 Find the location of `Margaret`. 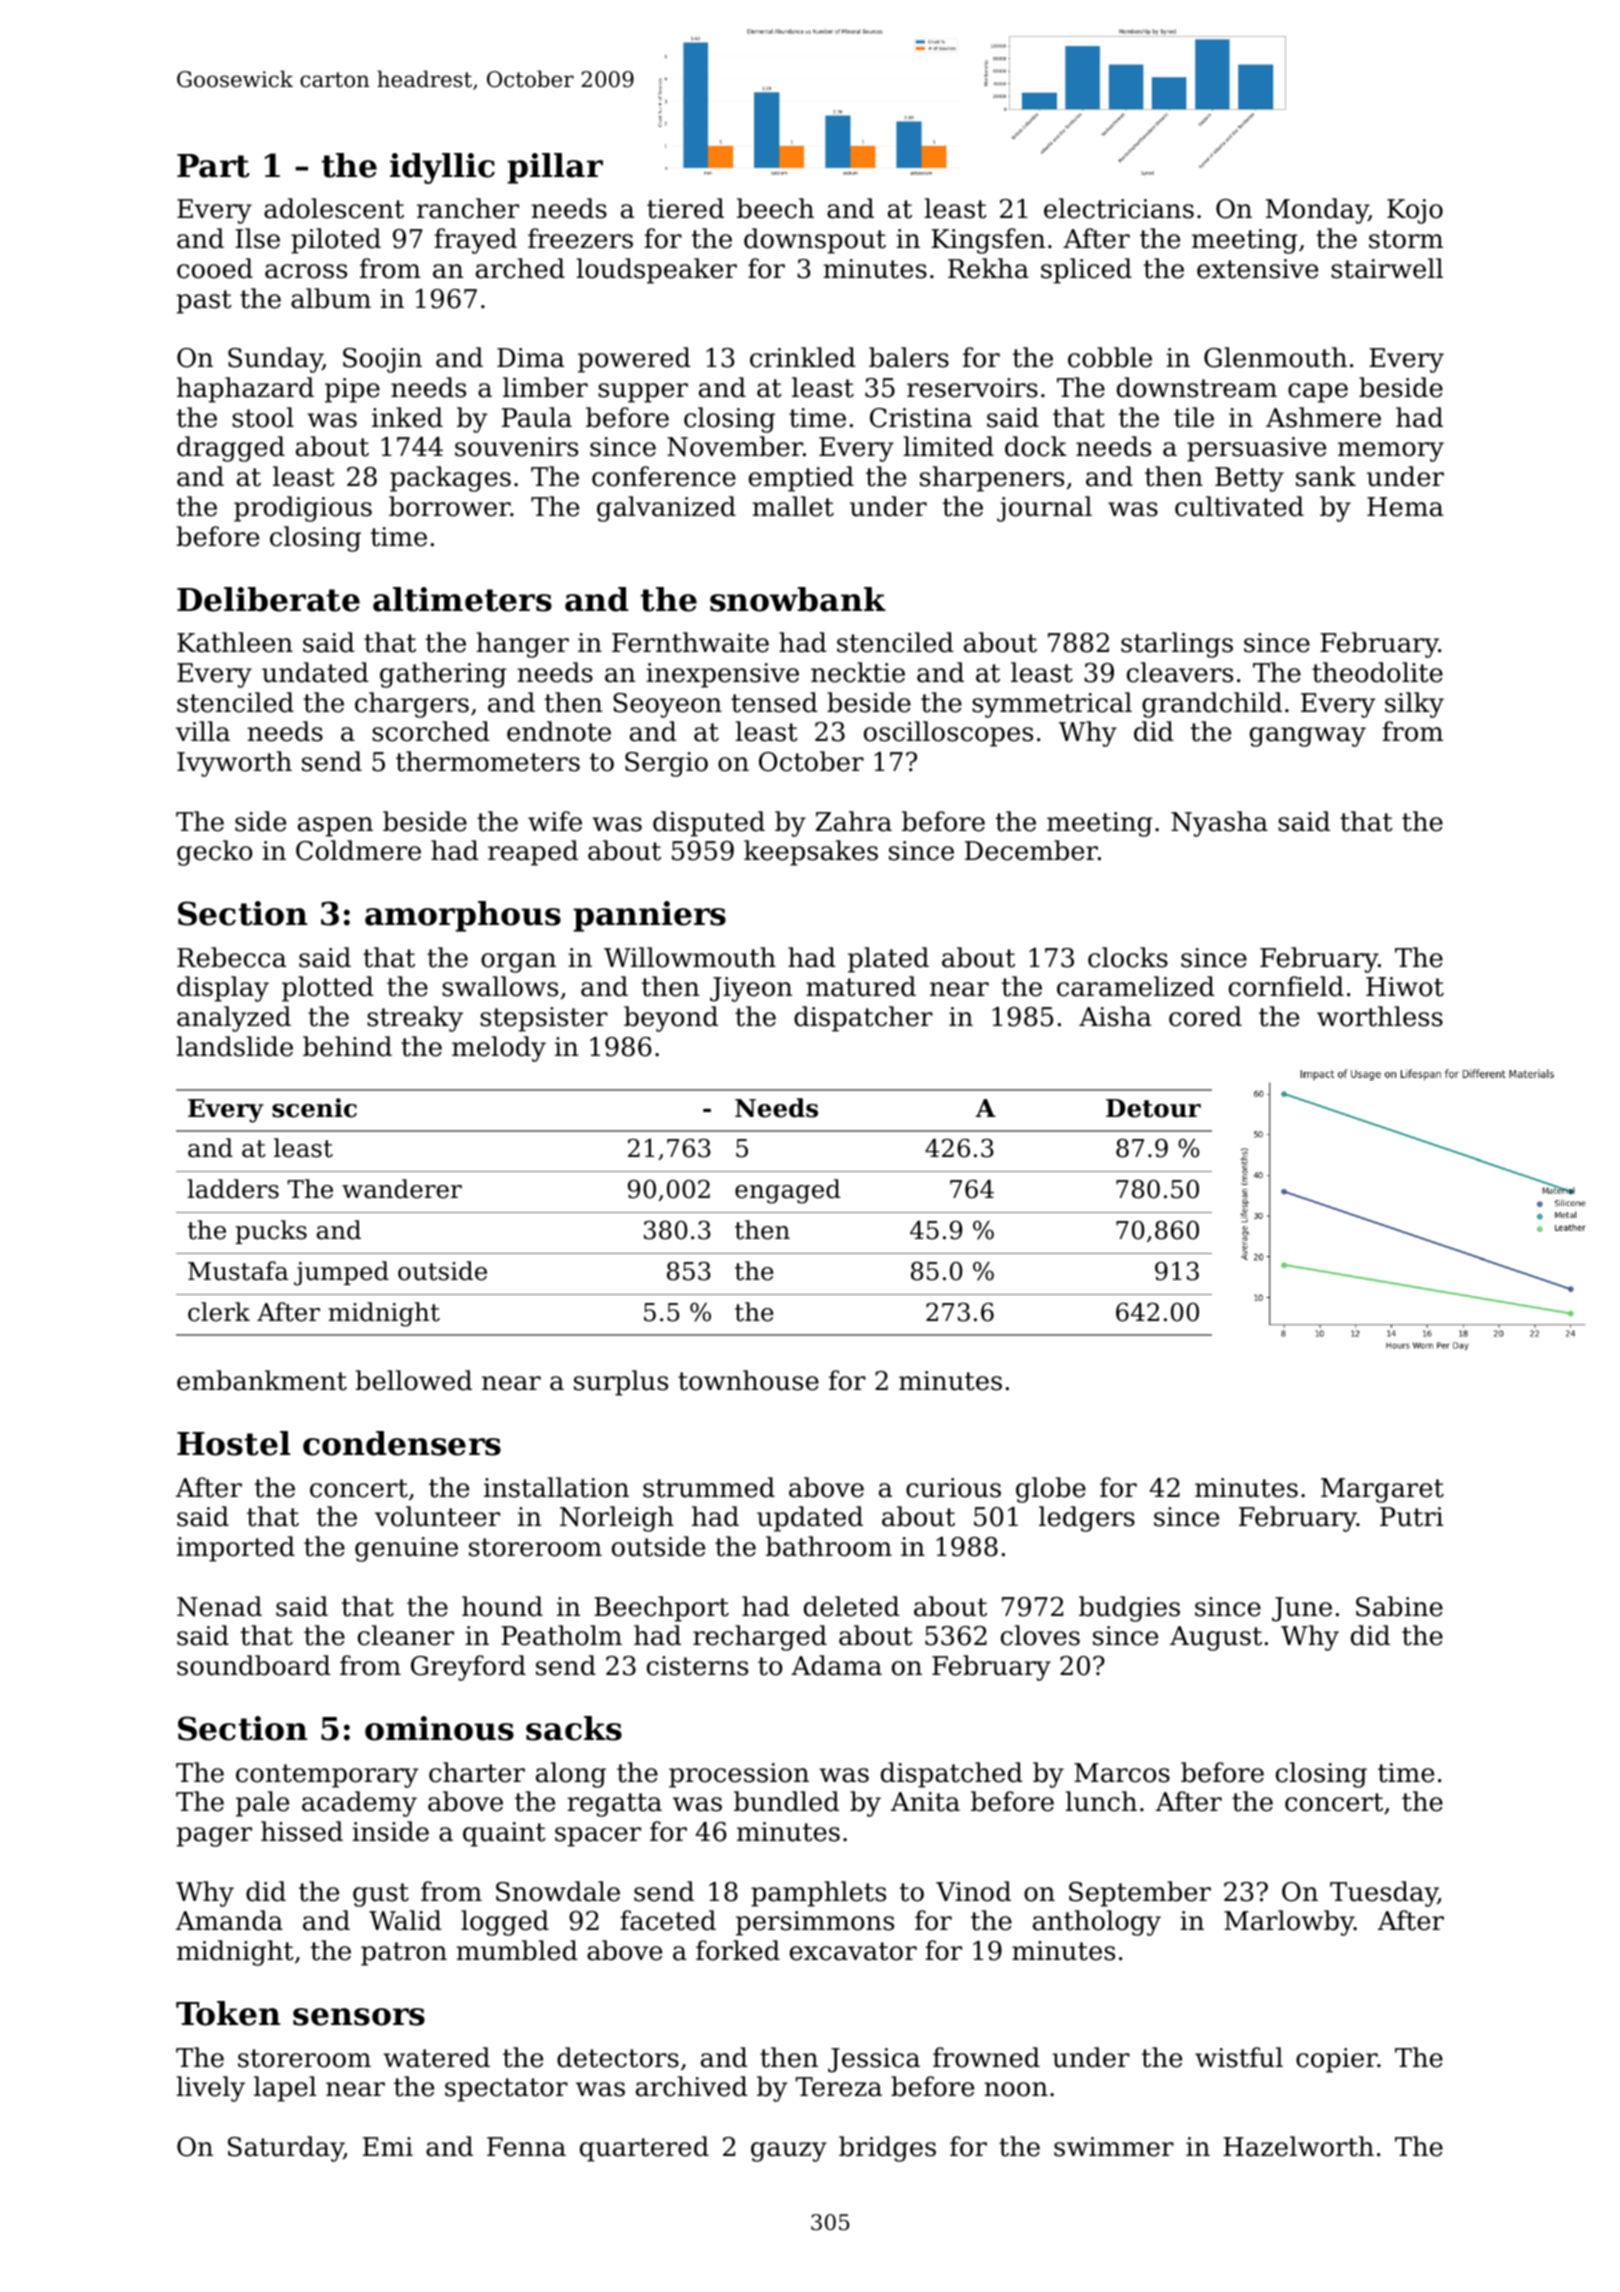

Margaret is located at coordinates (1382, 1490).
